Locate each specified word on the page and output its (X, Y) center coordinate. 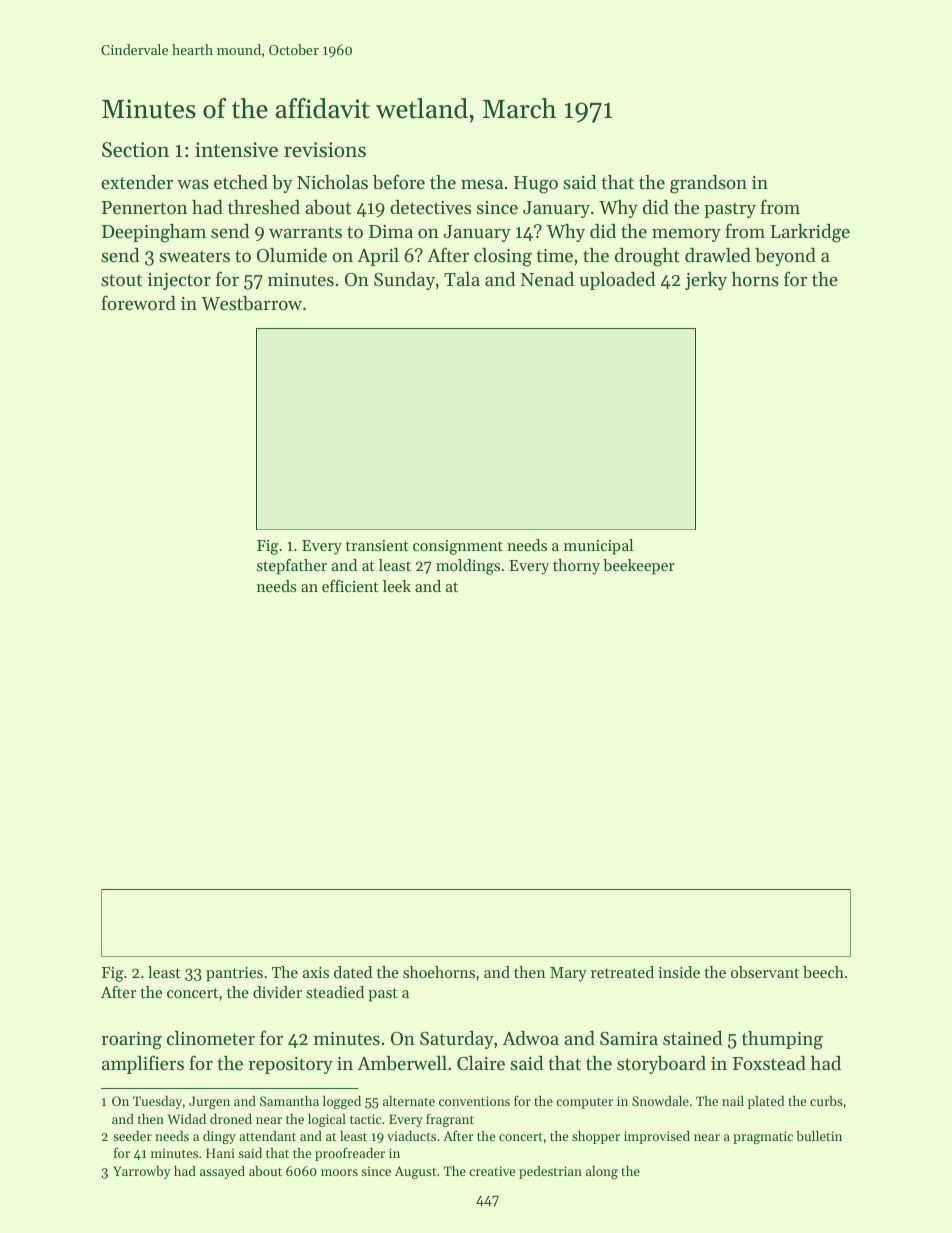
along (602, 1172)
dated (353, 972)
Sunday (404, 281)
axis (316, 972)
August (415, 1172)
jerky (706, 281)
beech (823, 972)
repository (290, 1065)
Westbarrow (251, 303)
